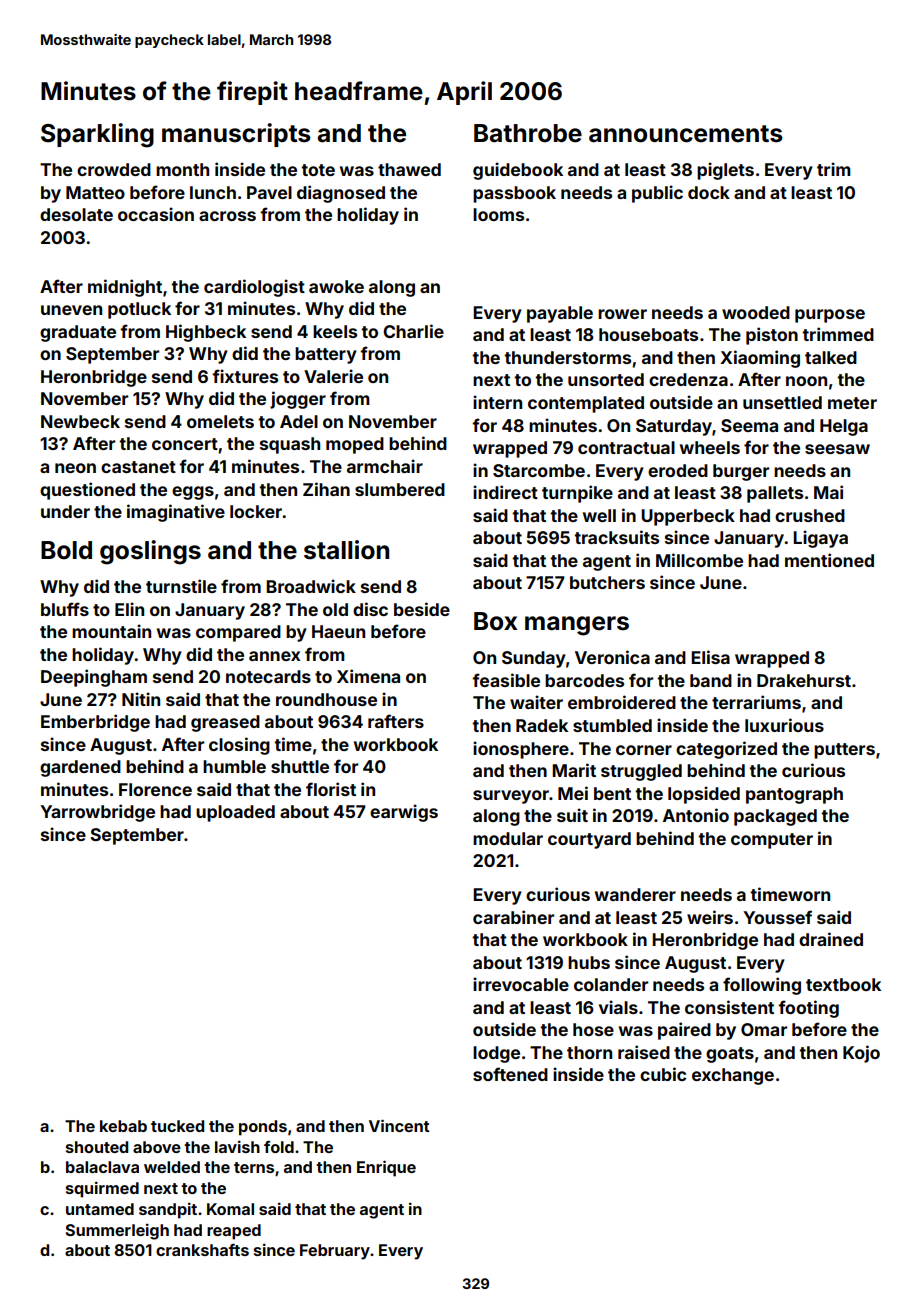 The width and height of the image is (924, 1308). What do you see at coordinates (725, 171) in the image?
I see `piglets` at bounding box center [725, 171].
